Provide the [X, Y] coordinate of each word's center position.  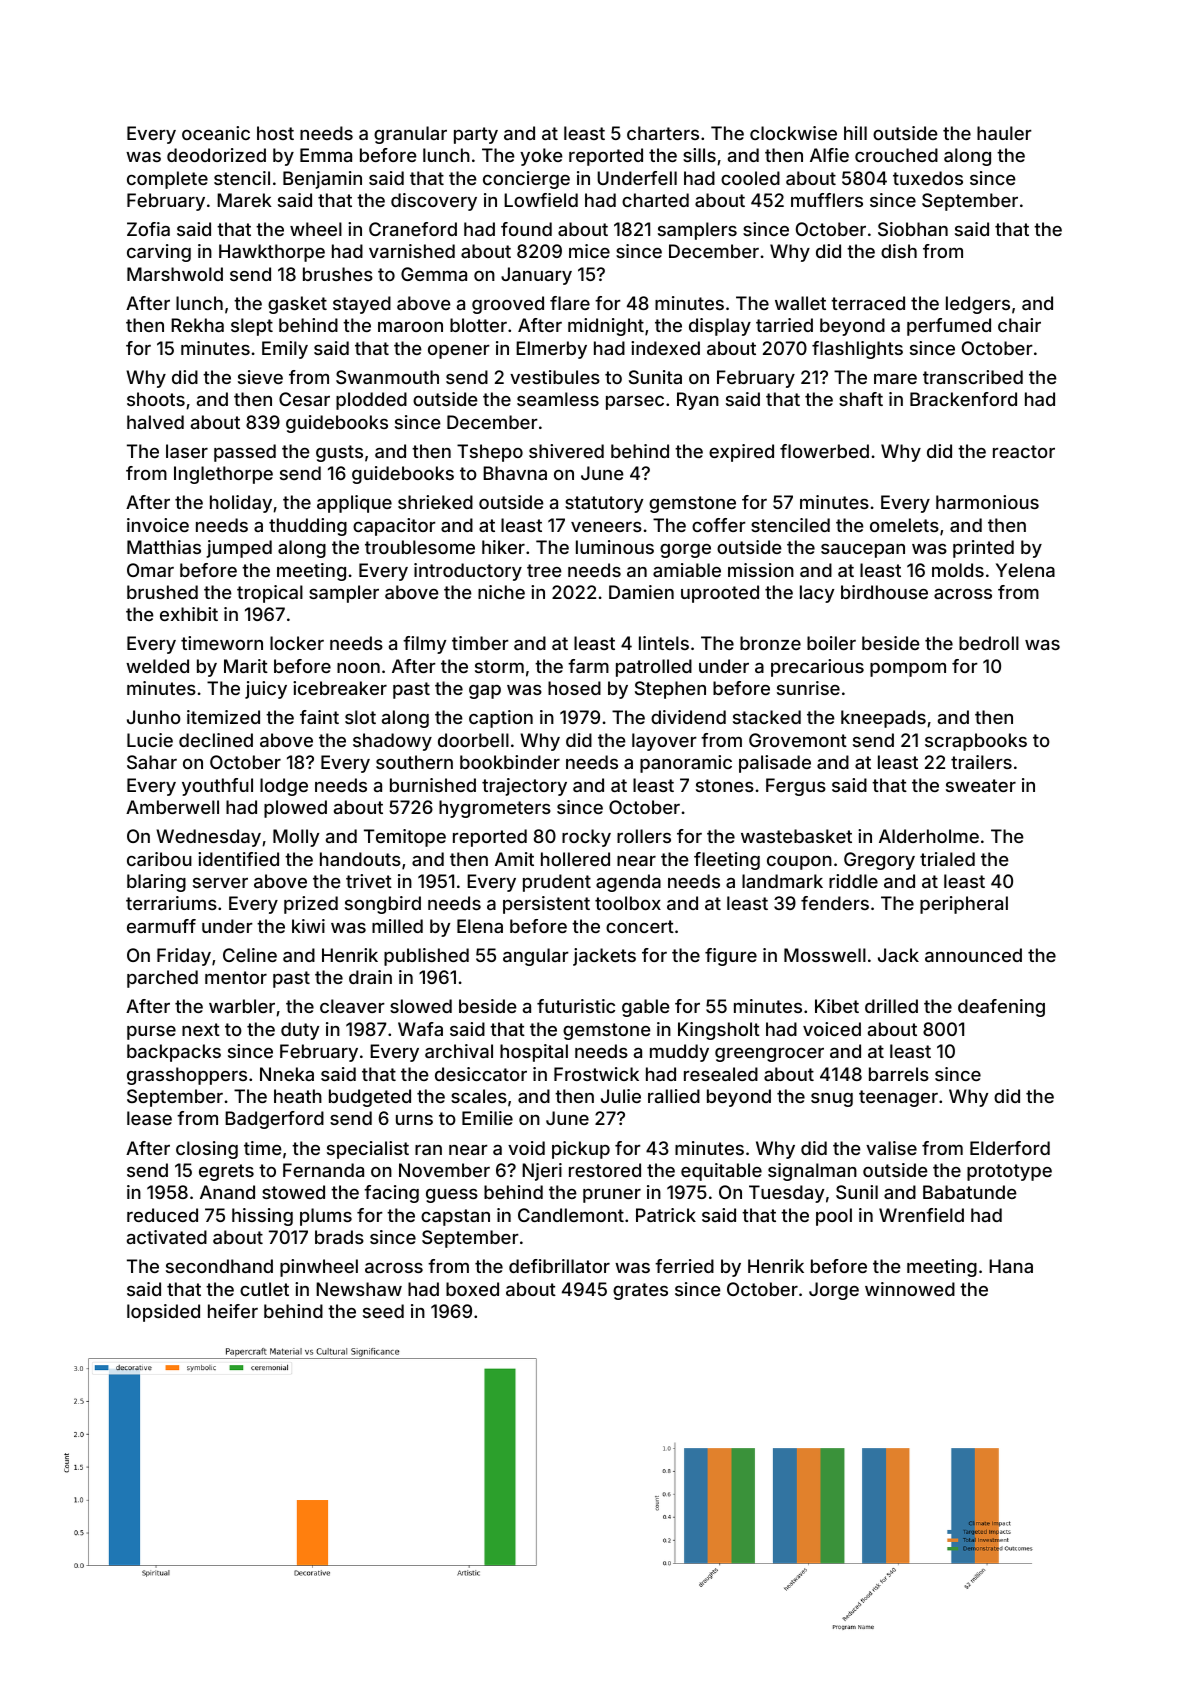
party [476, 135]
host [275, 133]
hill [855, 133]
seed [383, 1311]
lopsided [163, 1313]
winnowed [910, 1289]
